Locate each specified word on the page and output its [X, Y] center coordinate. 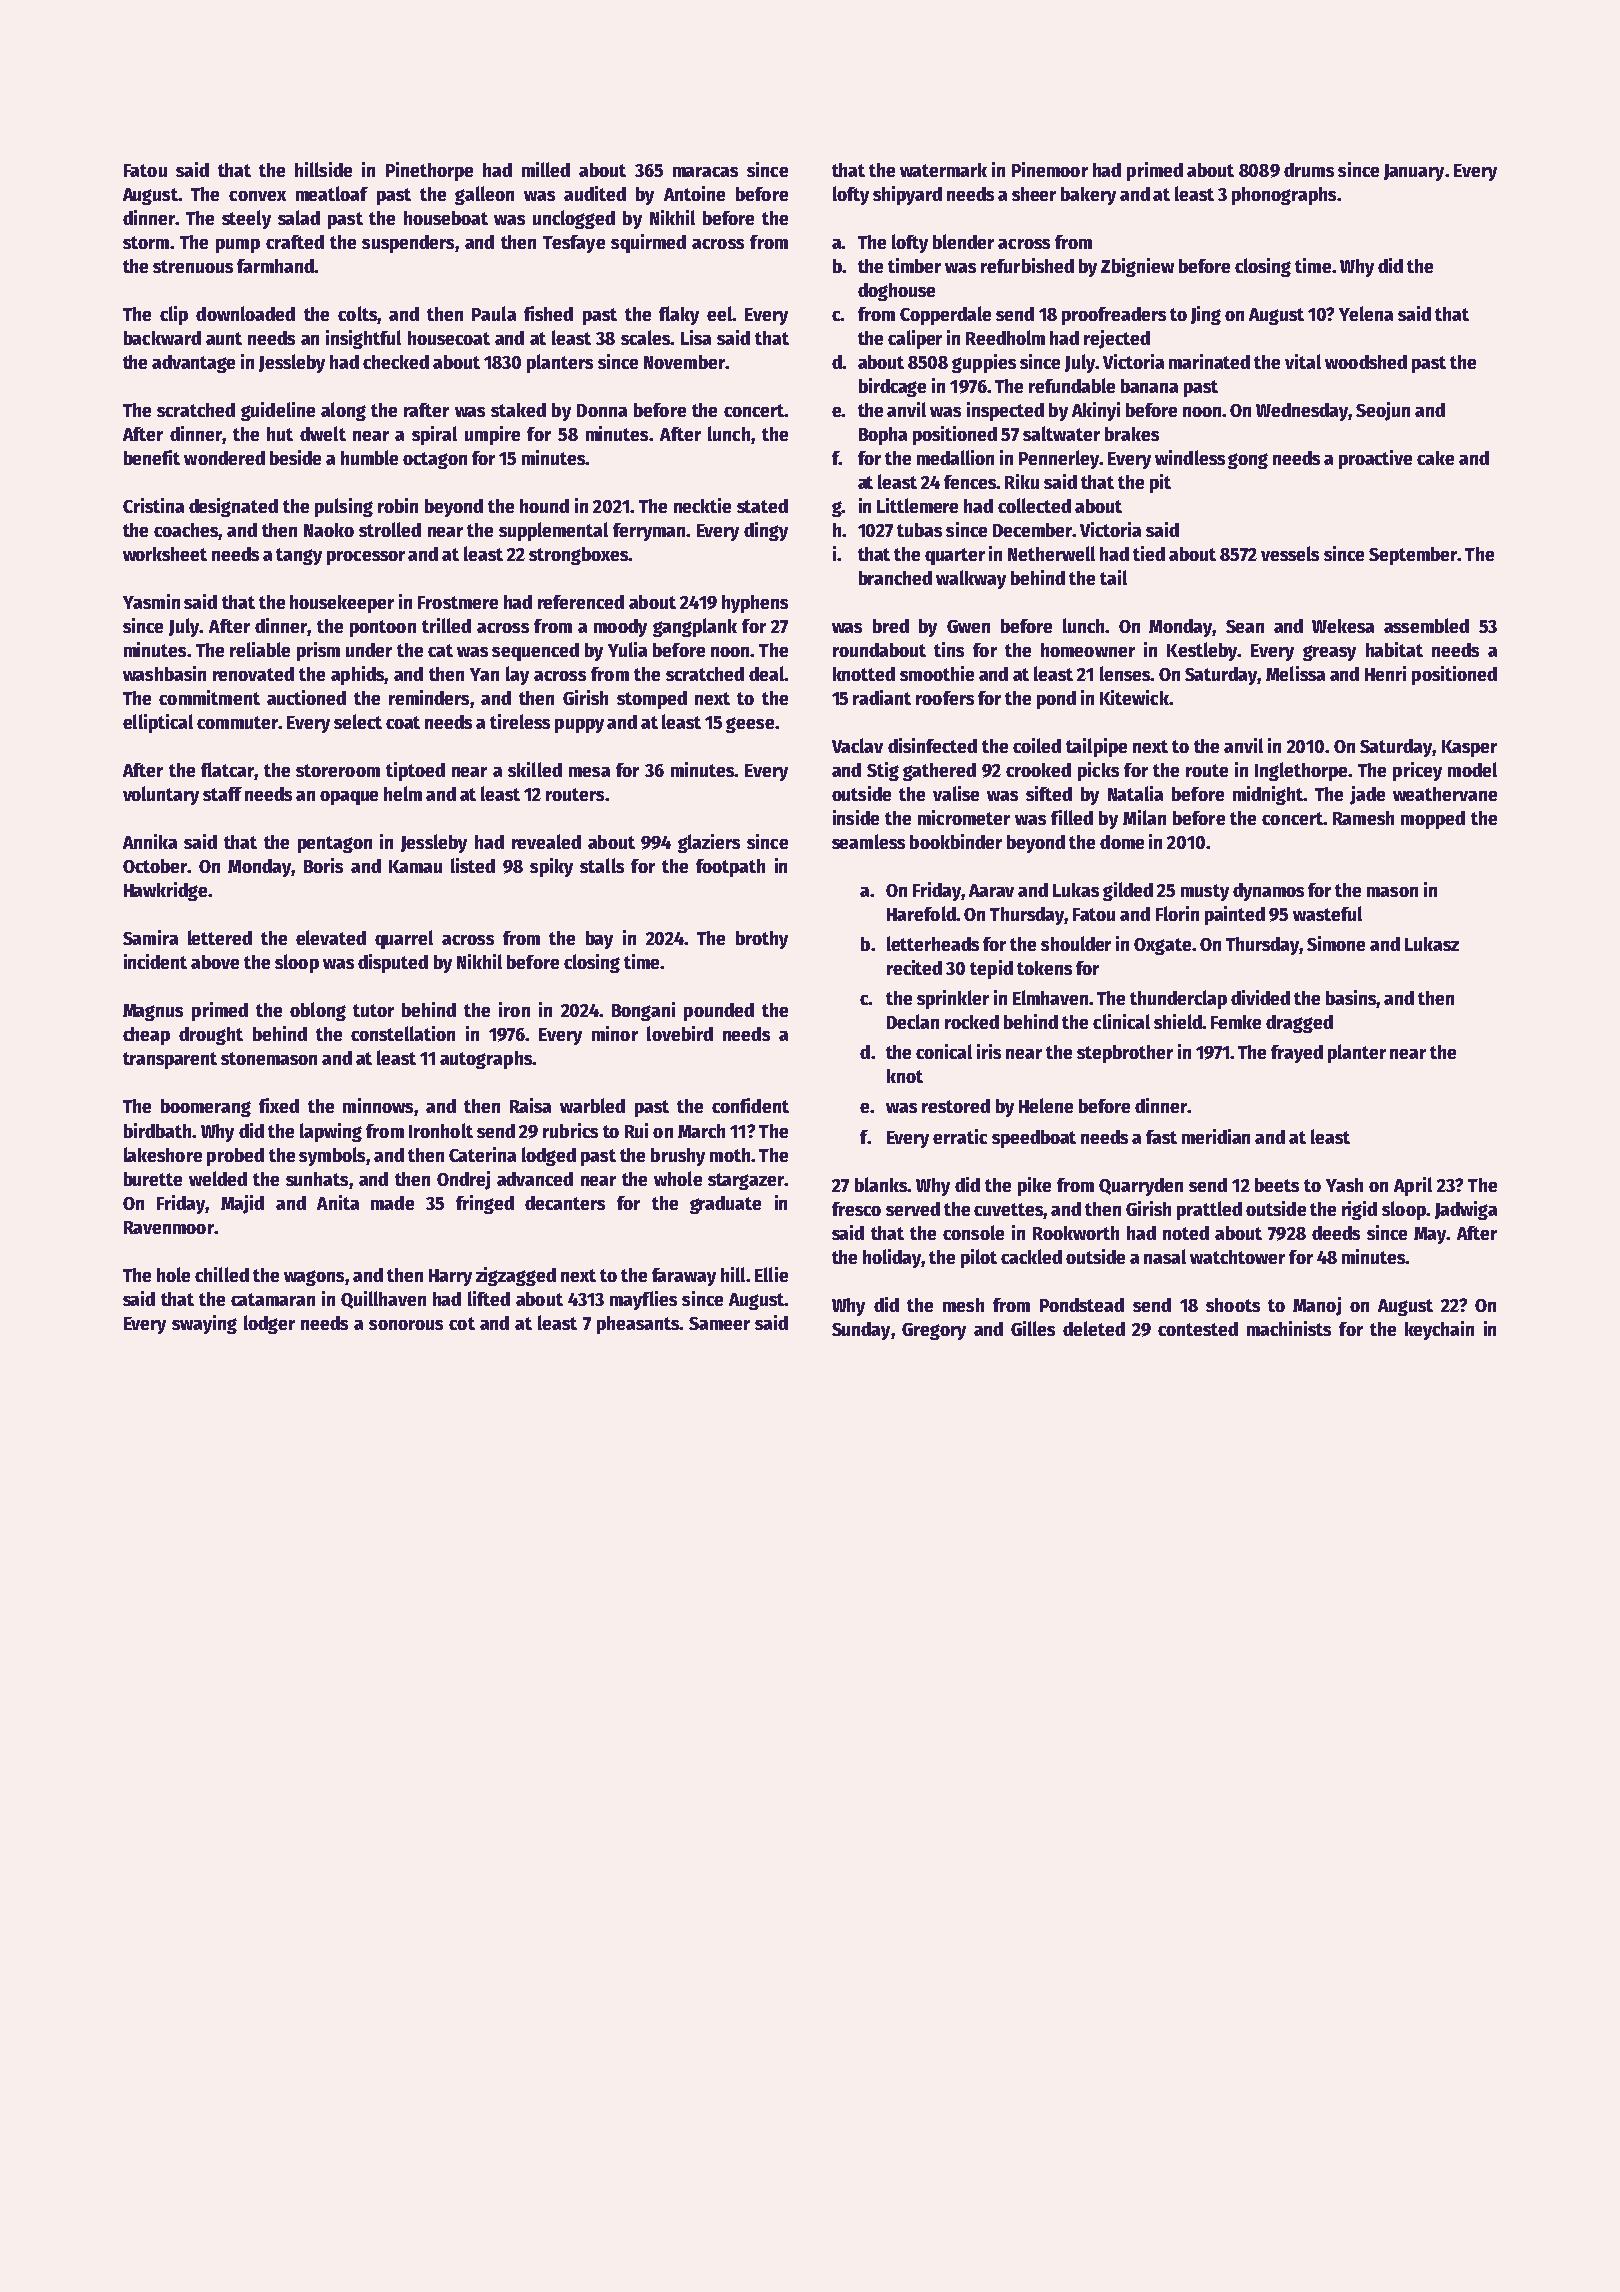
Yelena [1366, 313]
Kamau [415, 866]
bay [599, 940]
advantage [193, 364]
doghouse [896, 292]
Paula [494, 313]
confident [750, 1105]
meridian [1216, 1136]
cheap [146, 1036]
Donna [602, 410]
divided [1260, 997]
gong [1248, 461]
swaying [204, 1324]
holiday [892, 1258]
